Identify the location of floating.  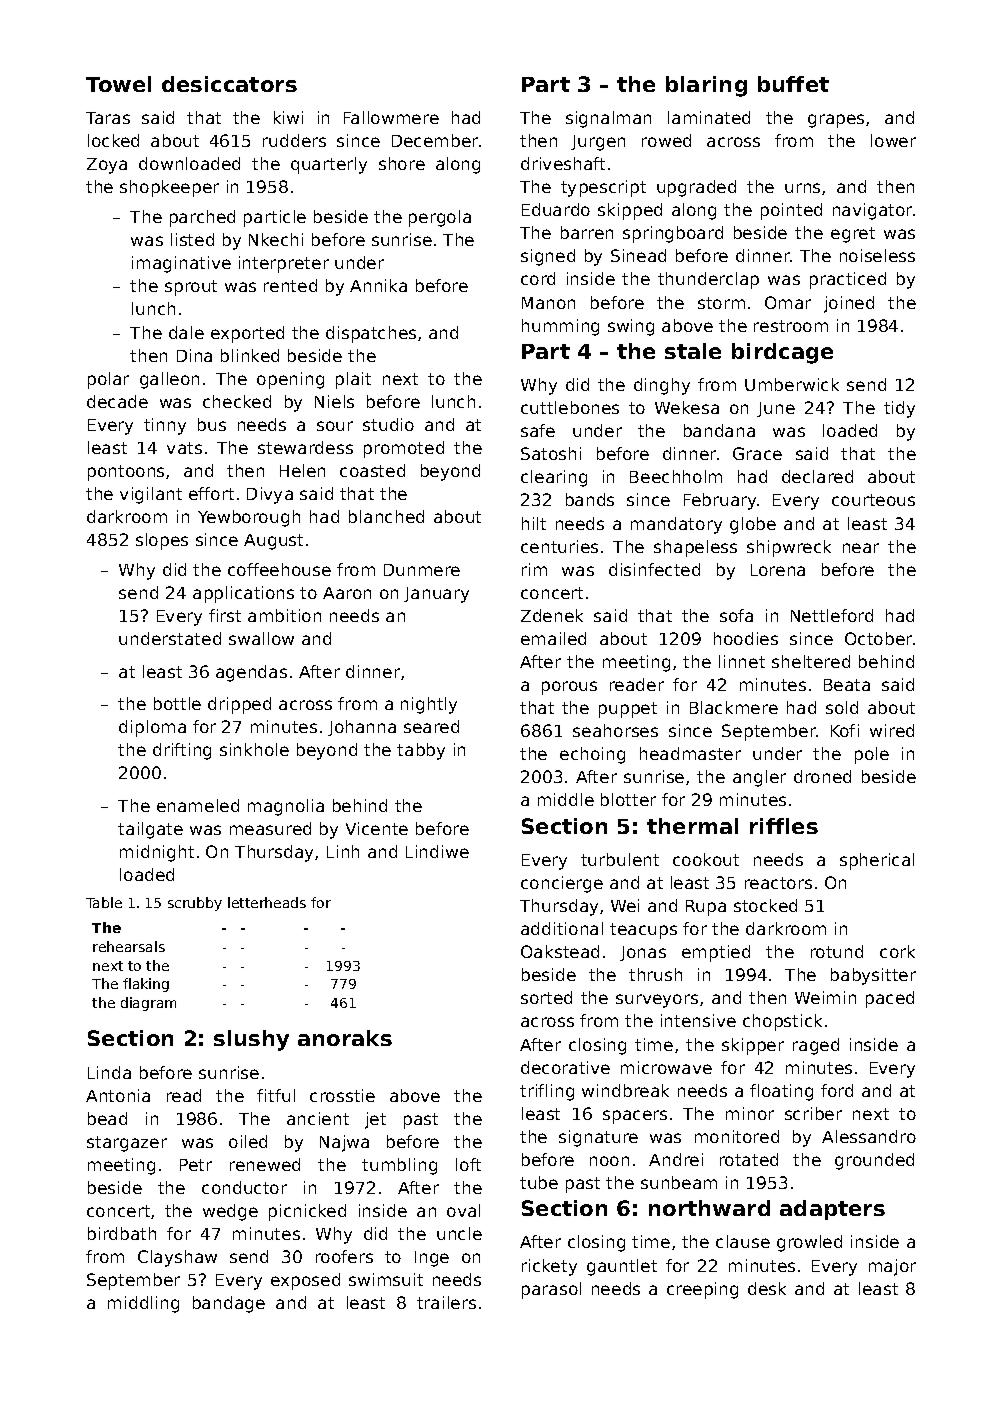
(781, 1092).
